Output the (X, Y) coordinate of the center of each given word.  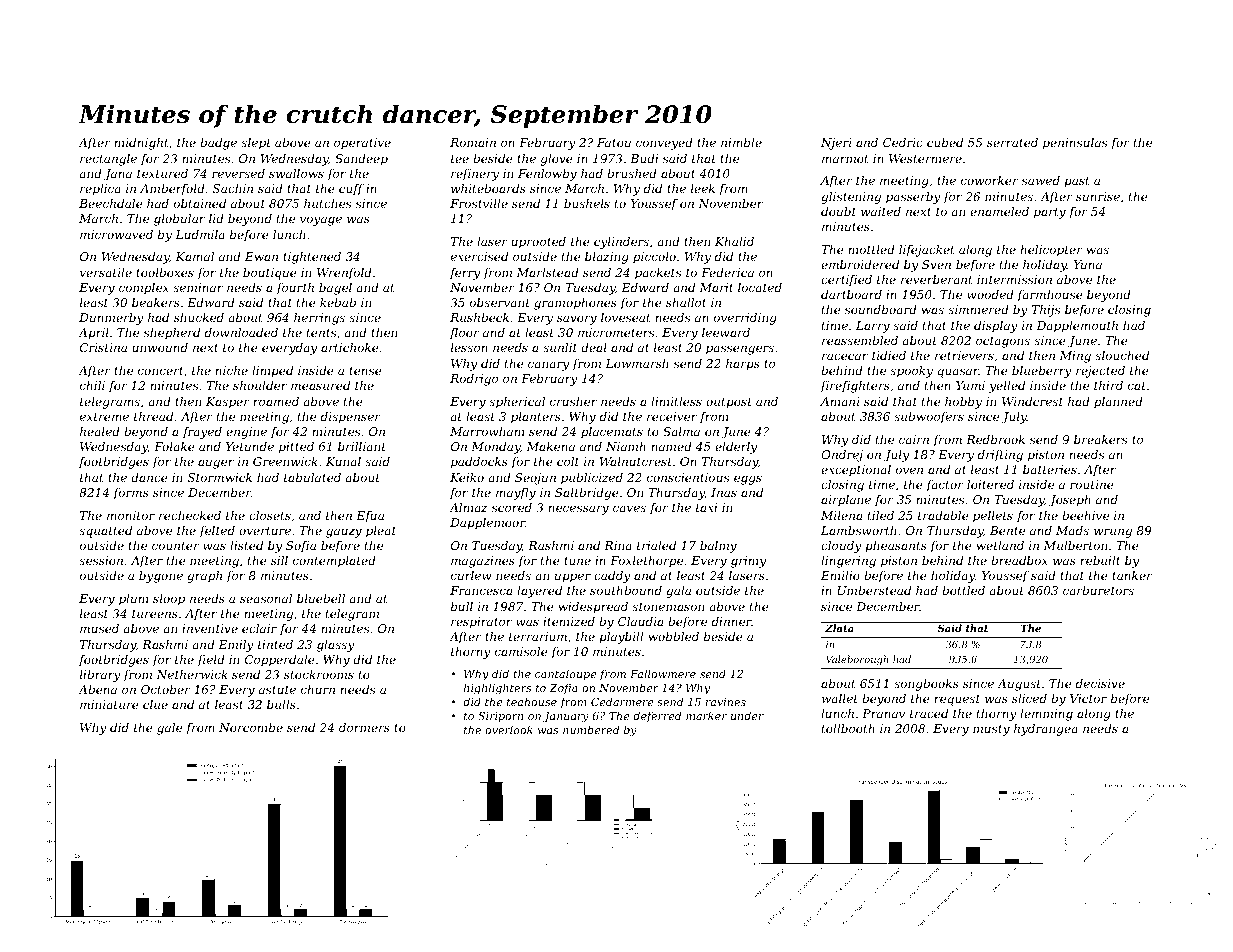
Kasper (228, 403)
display (996, 327)
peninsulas (1075, 144)
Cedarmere (622, 701)
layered (539, 592)
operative (362, 144)
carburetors (1098, 590)
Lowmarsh (637, 363)
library (100, 676)
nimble (741, 142)
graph (204, 577)
